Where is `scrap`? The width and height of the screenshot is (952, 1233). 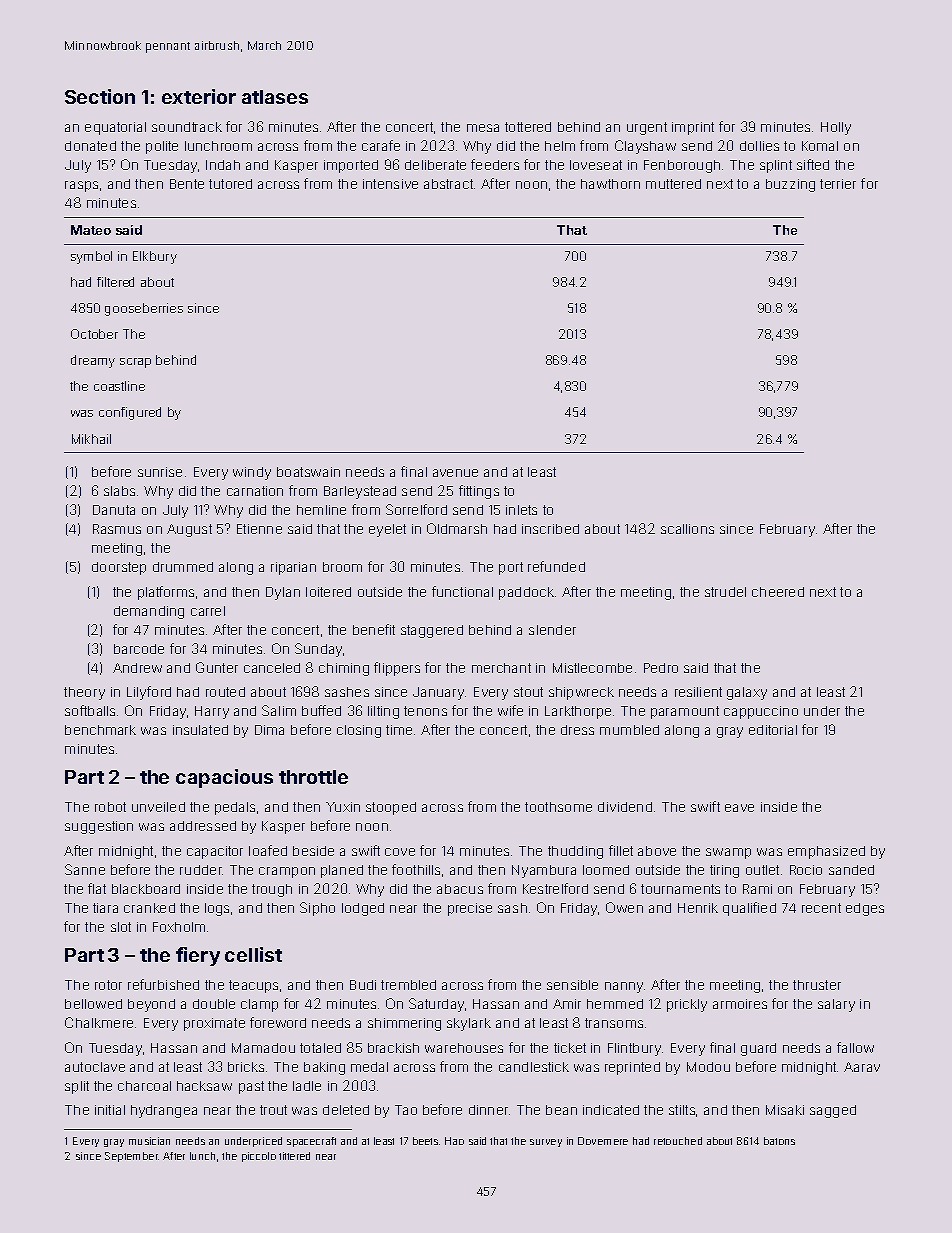 scrap is located at coordinates (135, 363).
